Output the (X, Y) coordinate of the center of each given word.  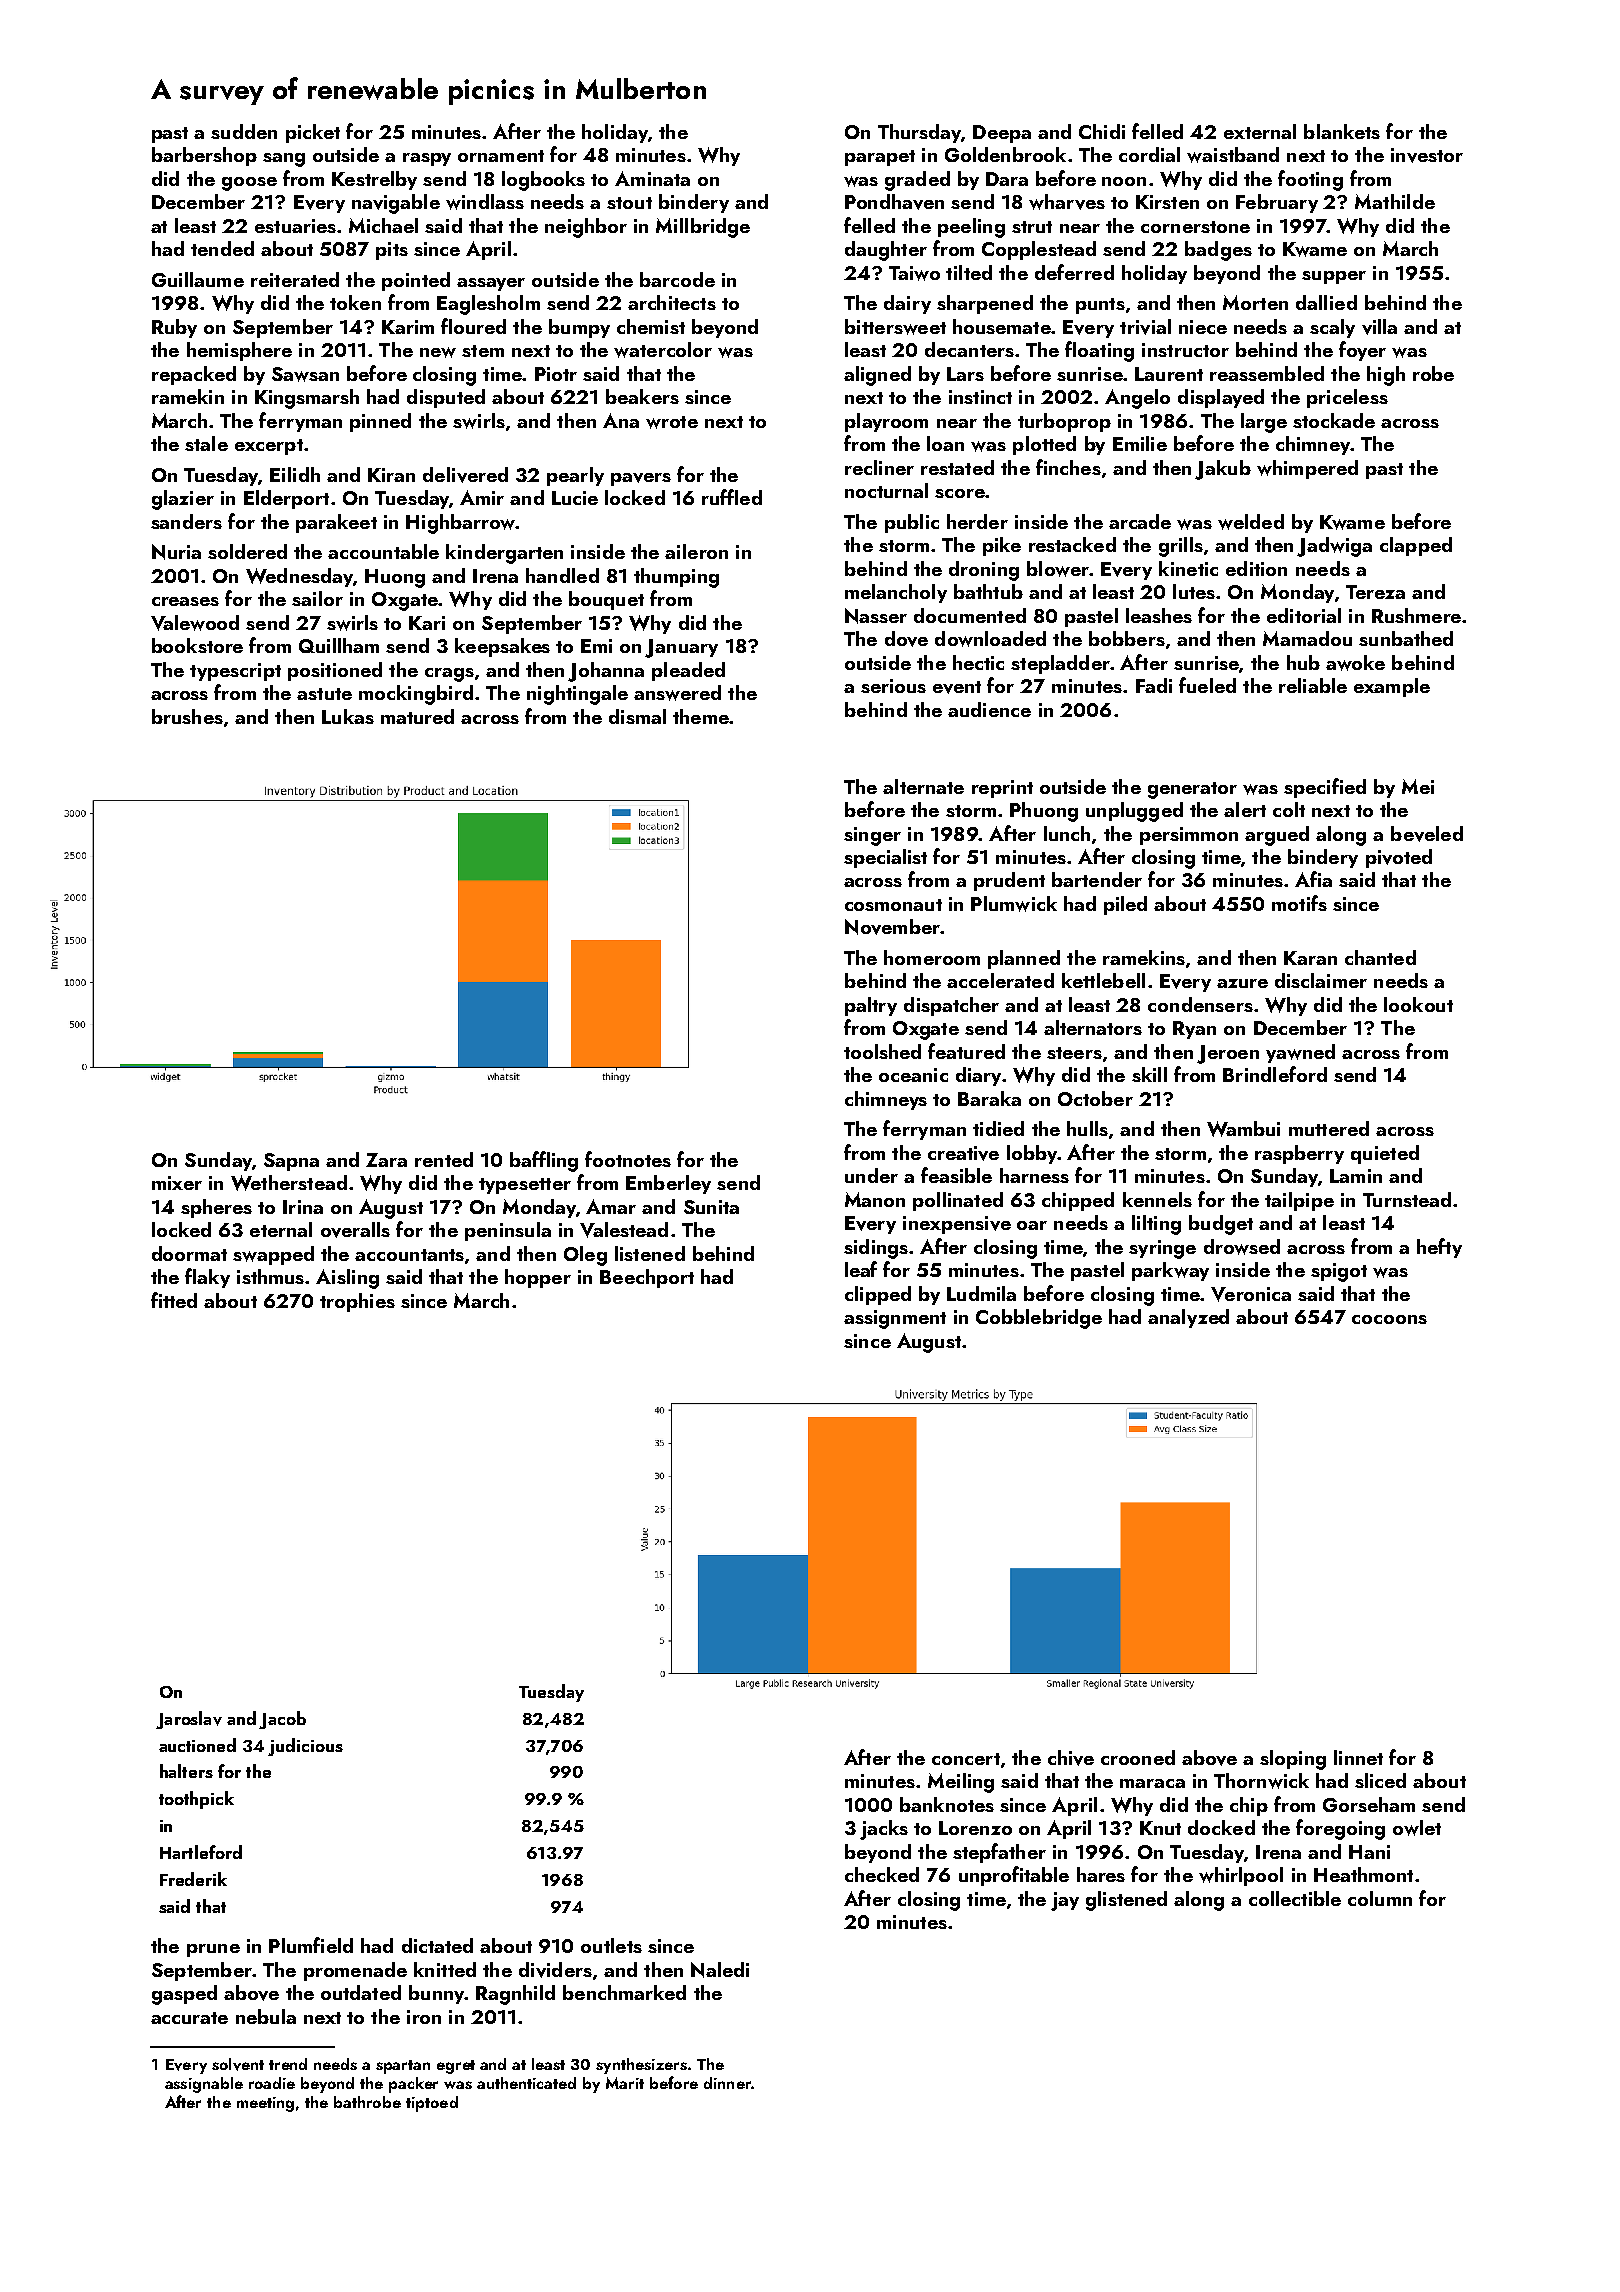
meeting (265, 2104)
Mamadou (1307, 638)
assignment (895, 1319)
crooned (1138, 1757)
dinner (727, 2083)
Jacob (282, 1720)
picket (313, 133)
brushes (187, 716)
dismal (637, 716)
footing (1310, 180)
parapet (880, 158)
